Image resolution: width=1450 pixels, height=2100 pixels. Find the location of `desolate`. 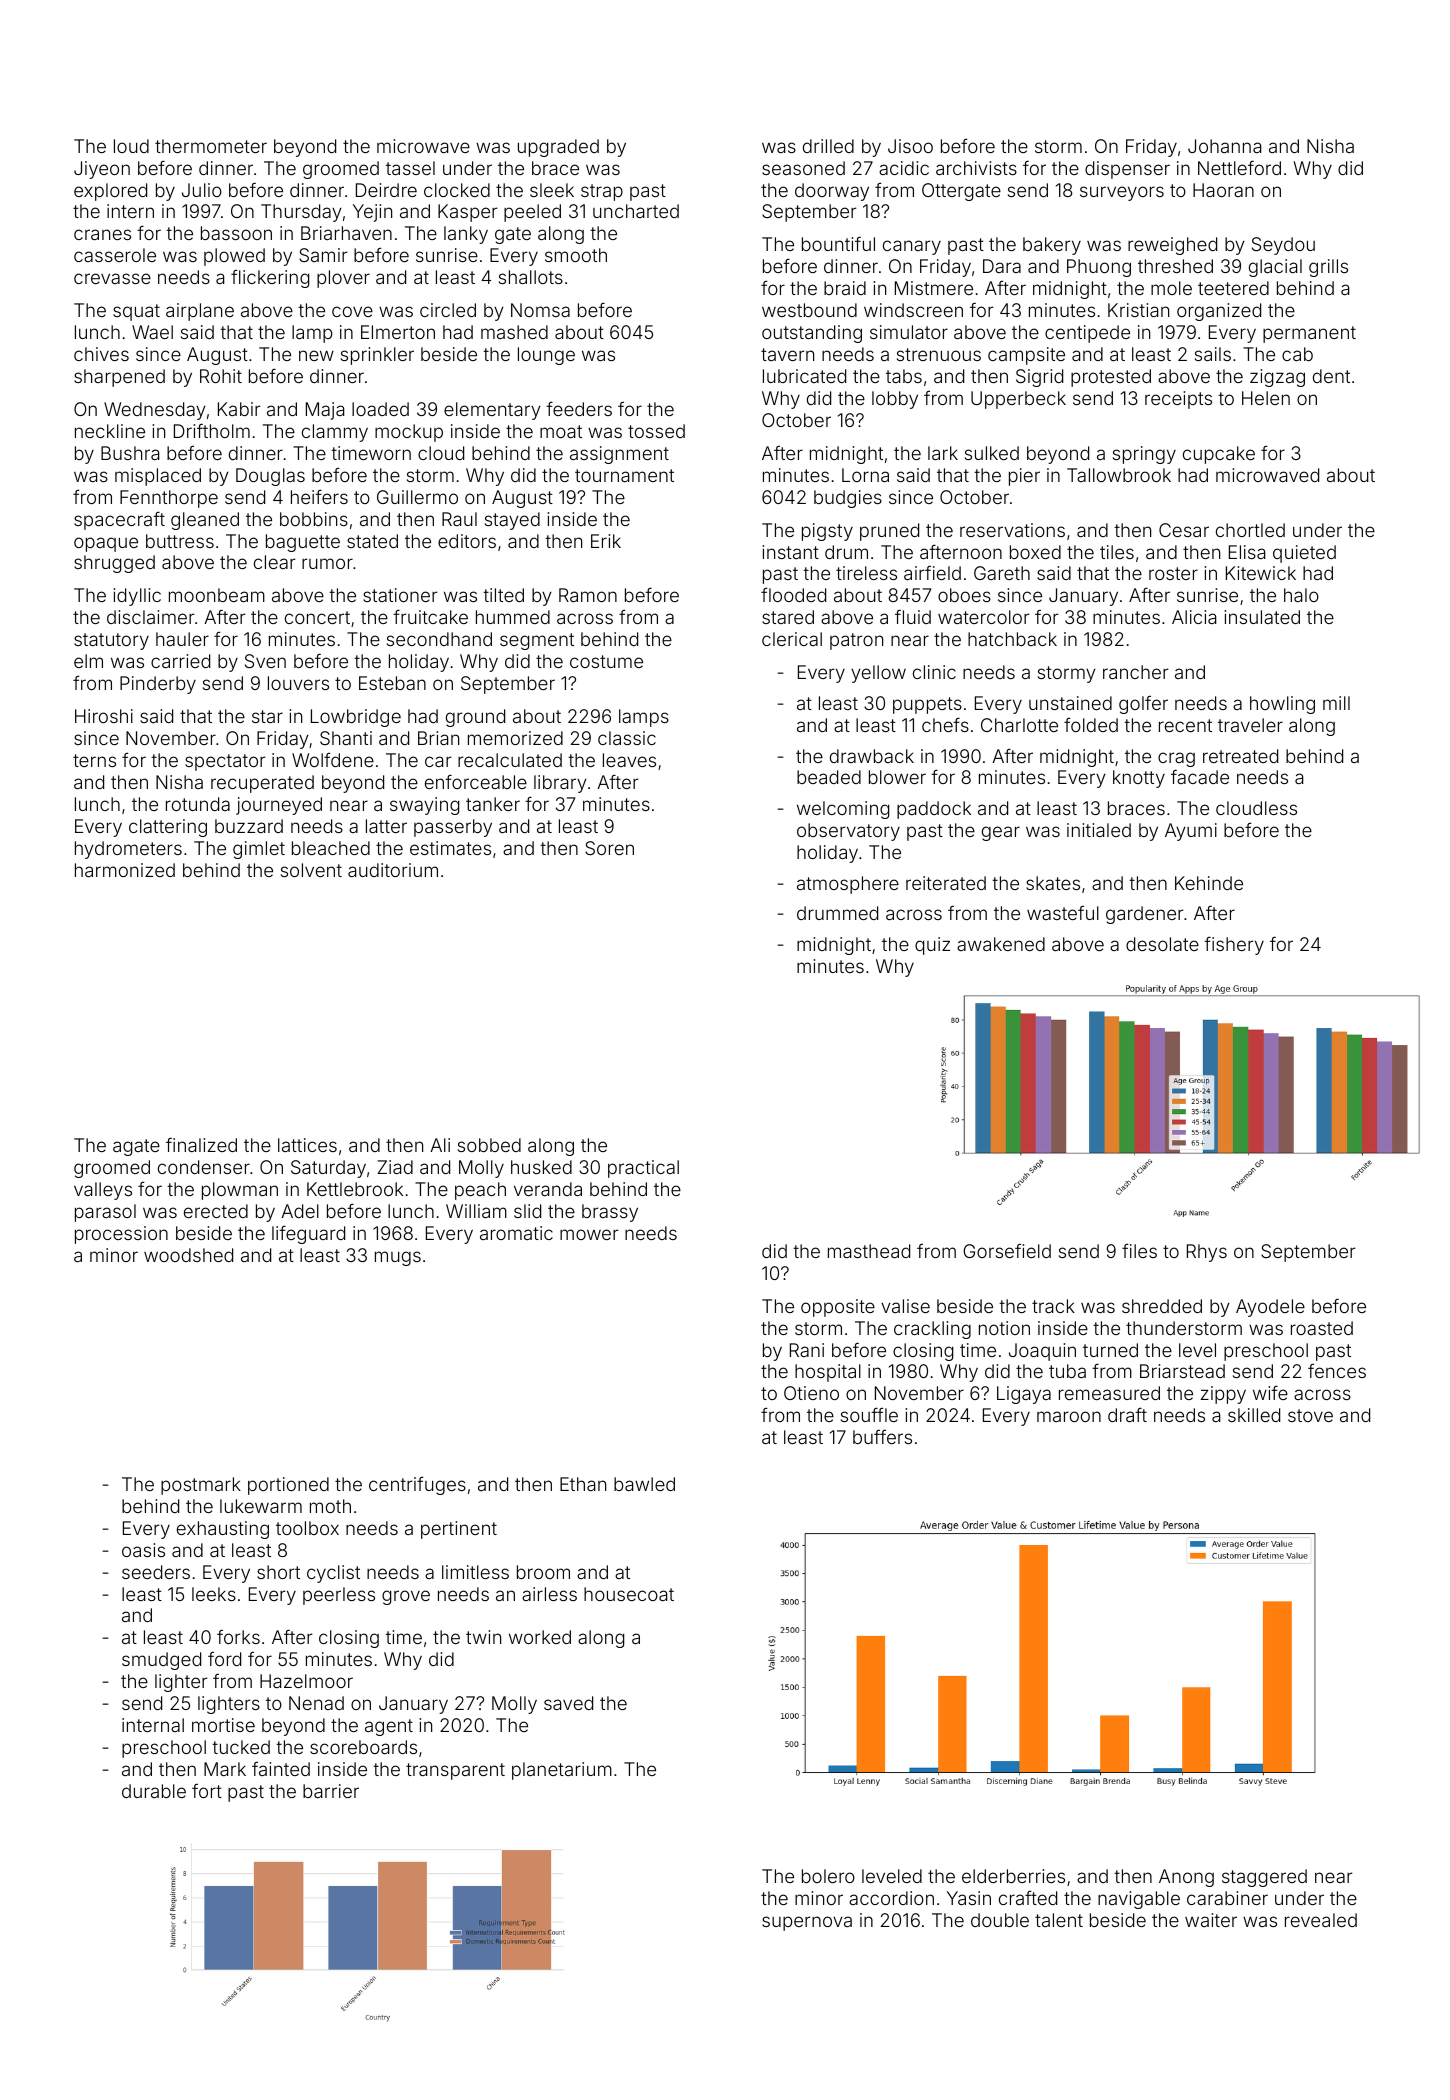

desolate is located at coordinates (1162, 944).
